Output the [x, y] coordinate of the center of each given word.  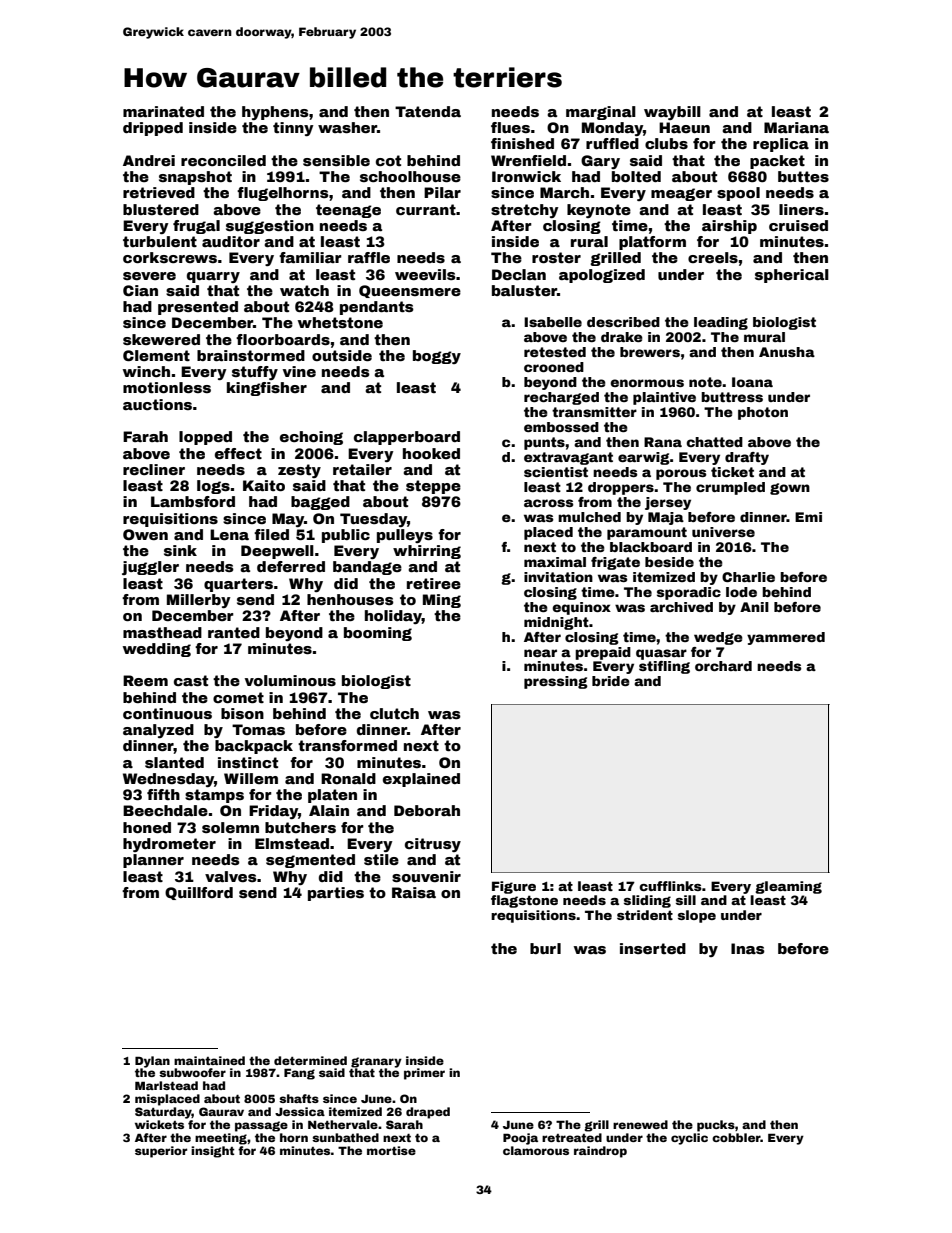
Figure [514, 887]
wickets [159, 1124]
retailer [362, 469]
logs [213, 487]
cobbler [736, 1137]
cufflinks [670, 886]
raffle [369, 257]
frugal [196, 227]
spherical [792, 276]
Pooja [520, 1139]
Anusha [787, 352]
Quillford [199, 893]
